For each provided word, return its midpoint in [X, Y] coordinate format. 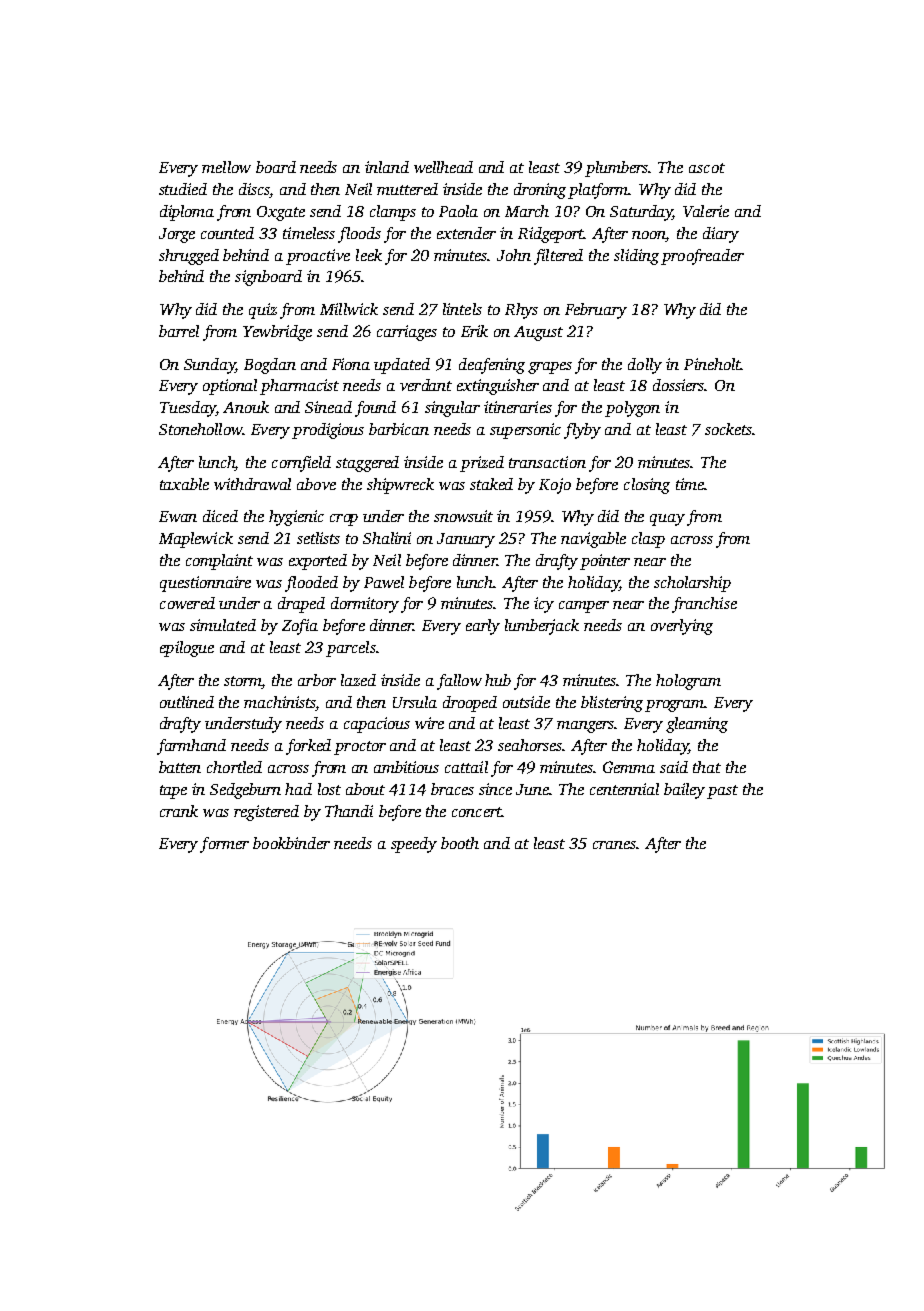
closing [647, 486]
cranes [615, 845]
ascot [707, 168]
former [224, 845]
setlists [318, 538]
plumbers [617, 169]
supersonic [525, 431]
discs [254, 190]
